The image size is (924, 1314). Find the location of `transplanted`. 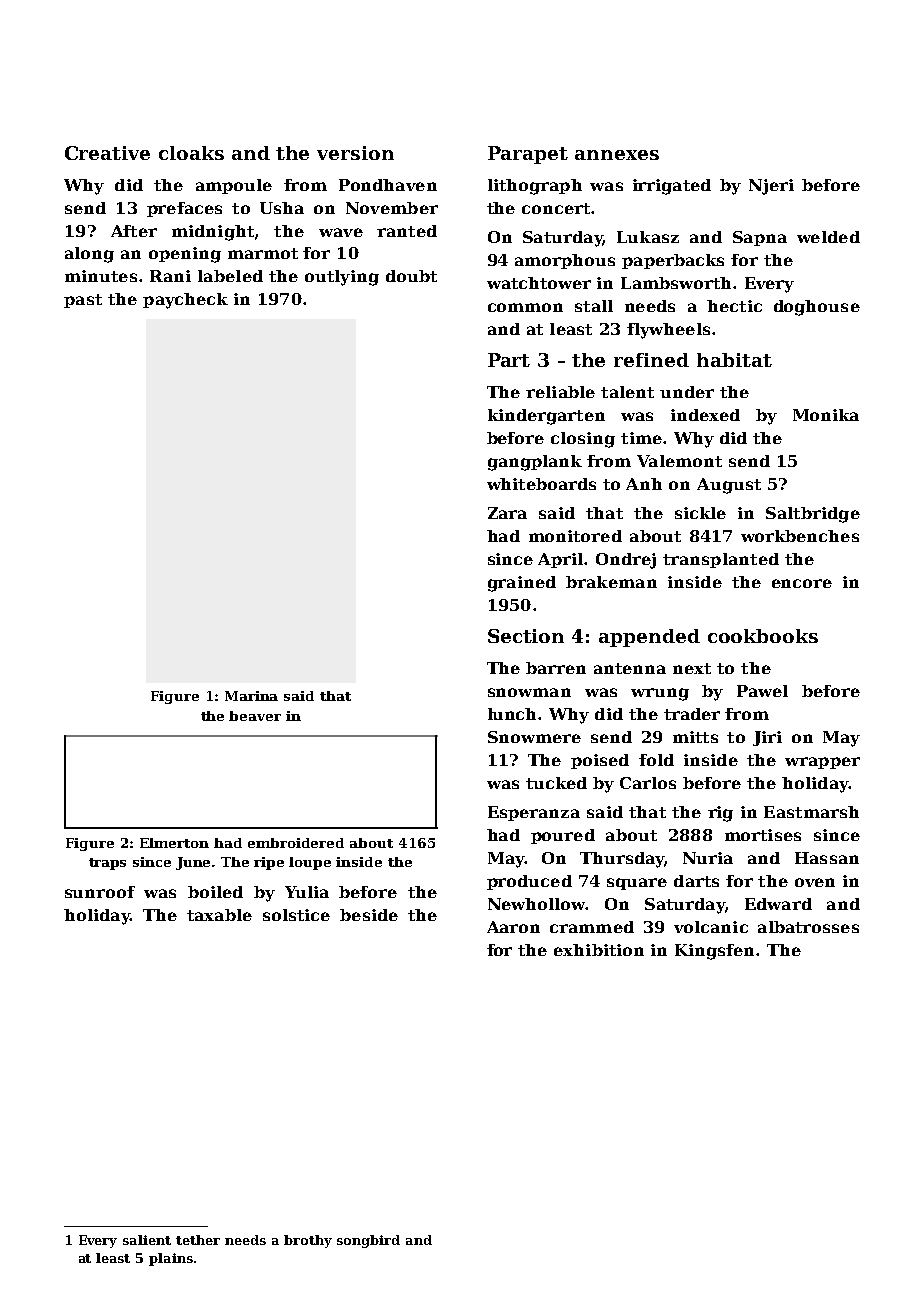

transplanted is located at coordinates (721, 560).
